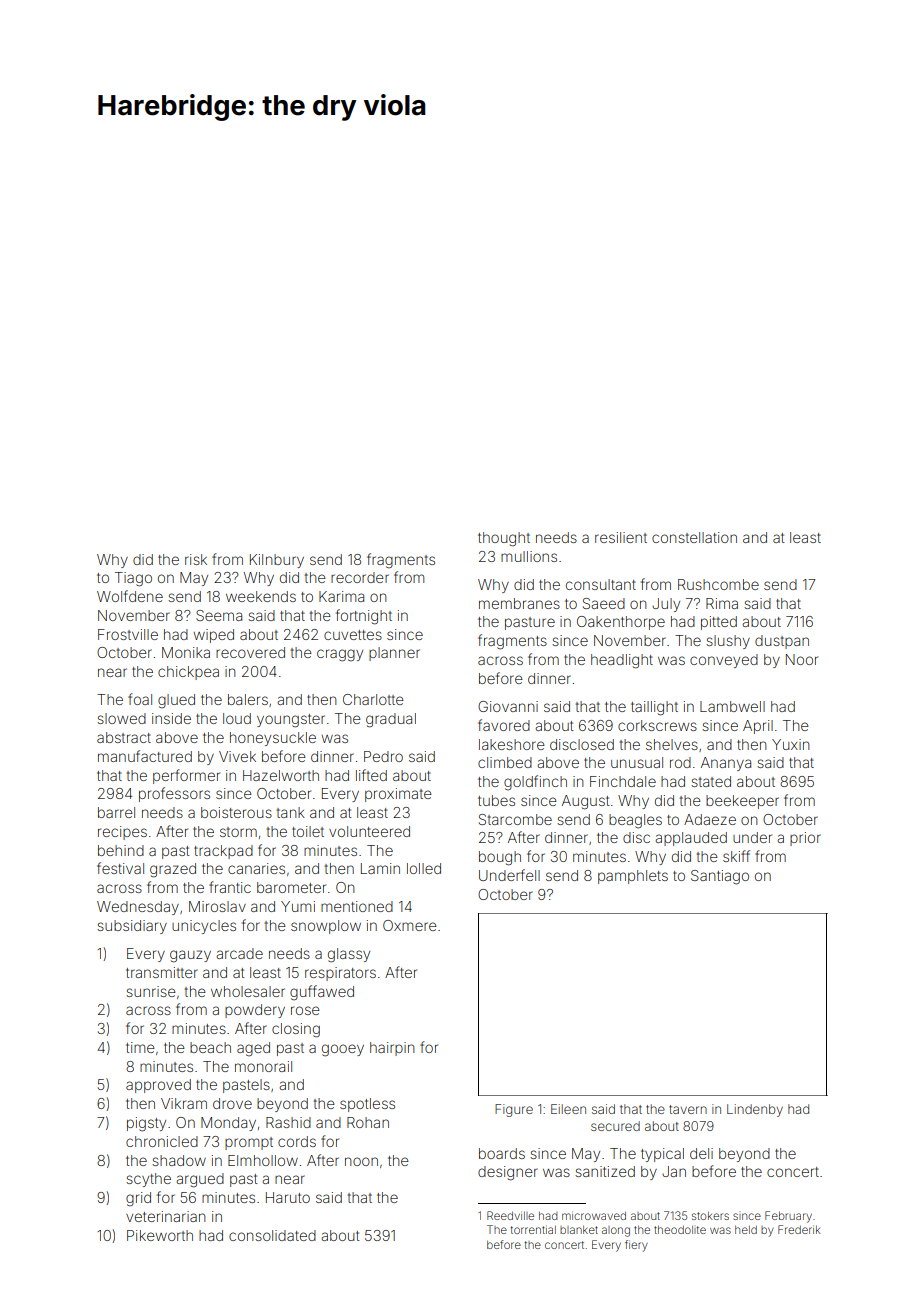 This image has height=1308, width=924. What do you see at coordinates (694, 537) in the image?
I see `constellation` at bounding box center [694, 537].
